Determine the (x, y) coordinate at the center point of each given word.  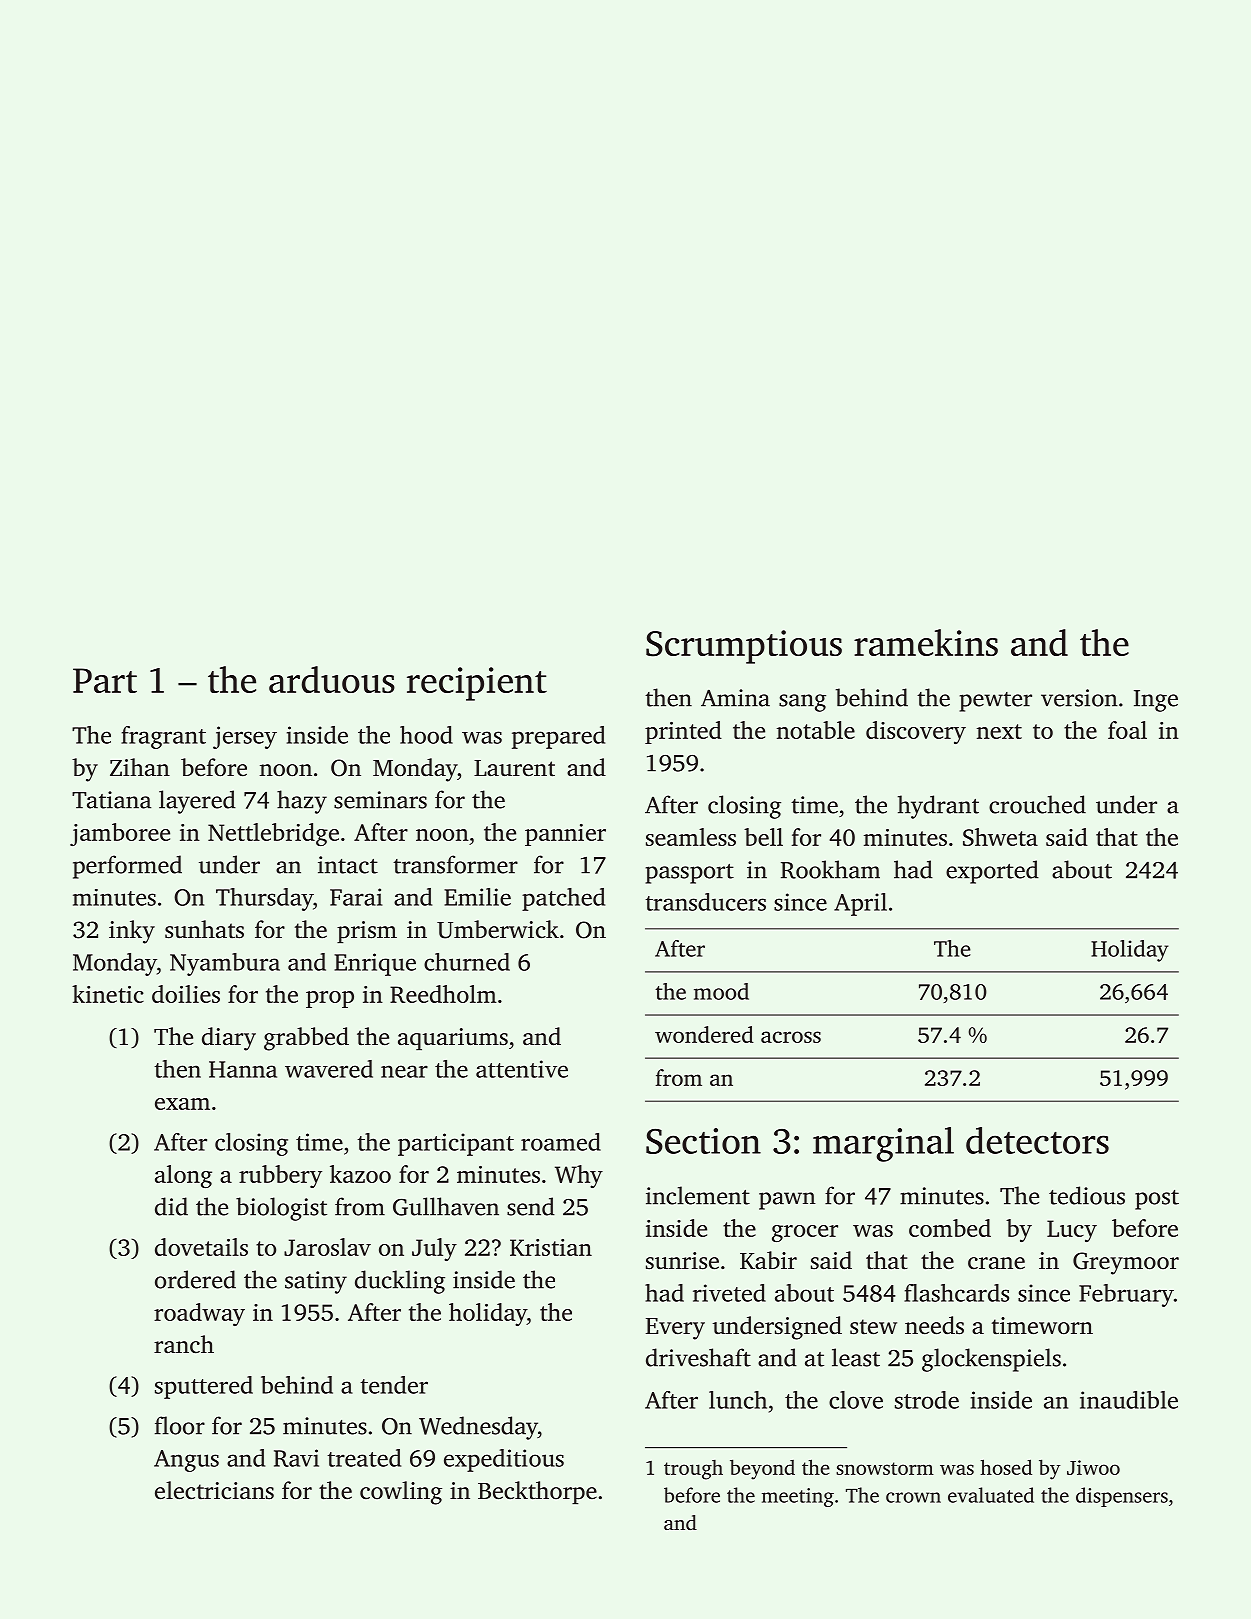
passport (690, 874)
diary (229, 1039)
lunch (738, 1400)
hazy (302, 802)
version (1079, 698)
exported (992, 872)
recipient (477, 684)
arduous (332, 679)
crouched (1037, 804)
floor (180, 1425)
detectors (1037, 1140)
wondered (704, 1034)
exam (182, 1104)
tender (394, 1385)
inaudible (1129, 1400)
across (791, 1037)
